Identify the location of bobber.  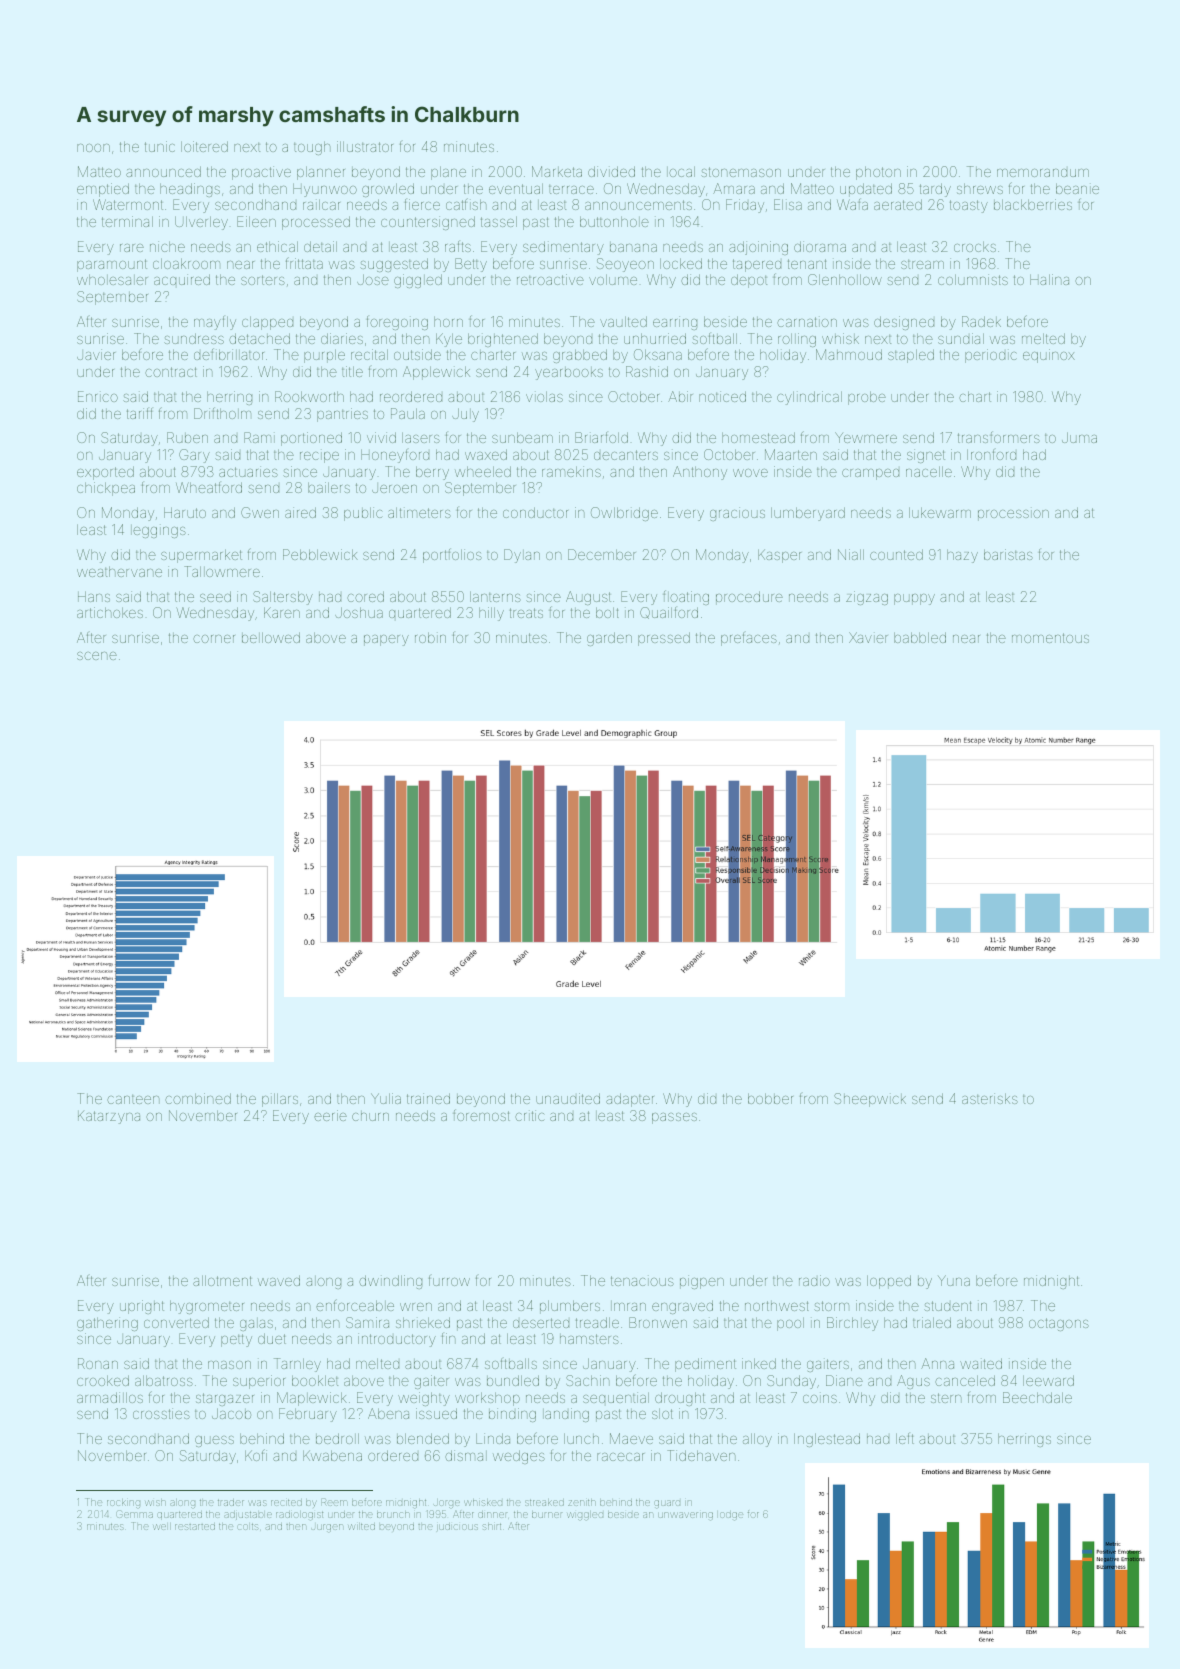
(770, 1098).
